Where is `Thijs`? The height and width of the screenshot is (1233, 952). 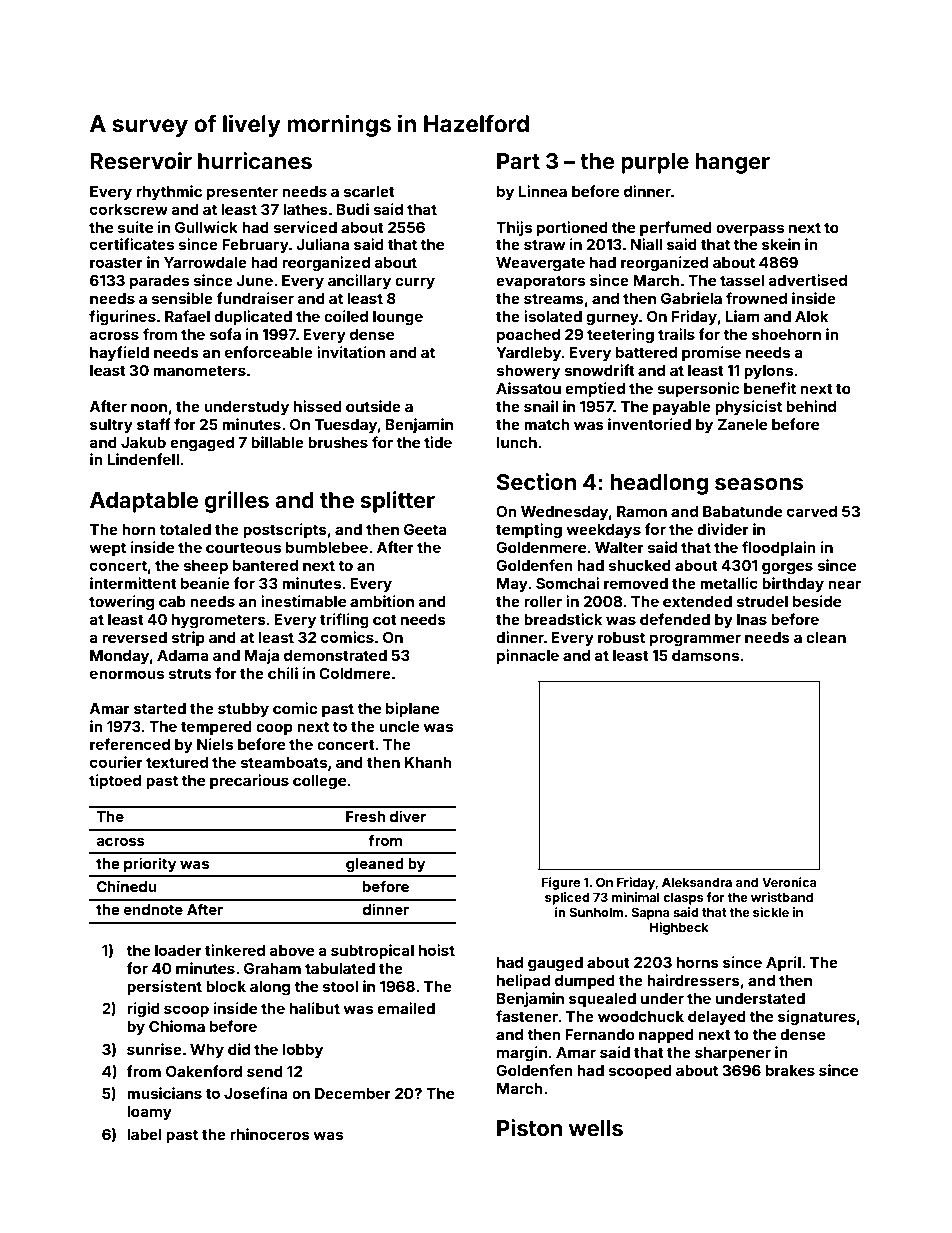
Thijs is located at coordinates (514, 228).
